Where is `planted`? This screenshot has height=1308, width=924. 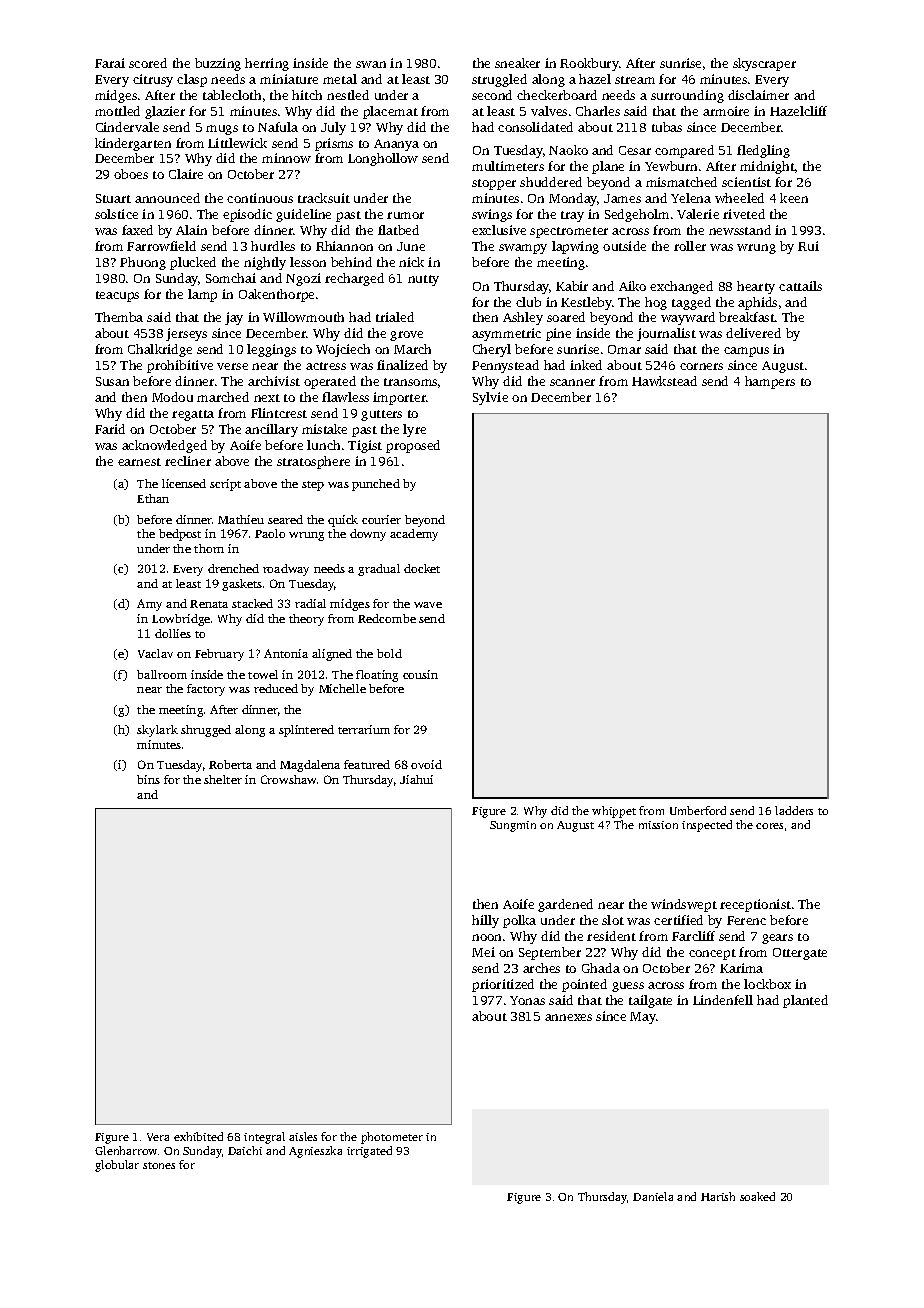
planted is located at coordinates (805, 1001).
